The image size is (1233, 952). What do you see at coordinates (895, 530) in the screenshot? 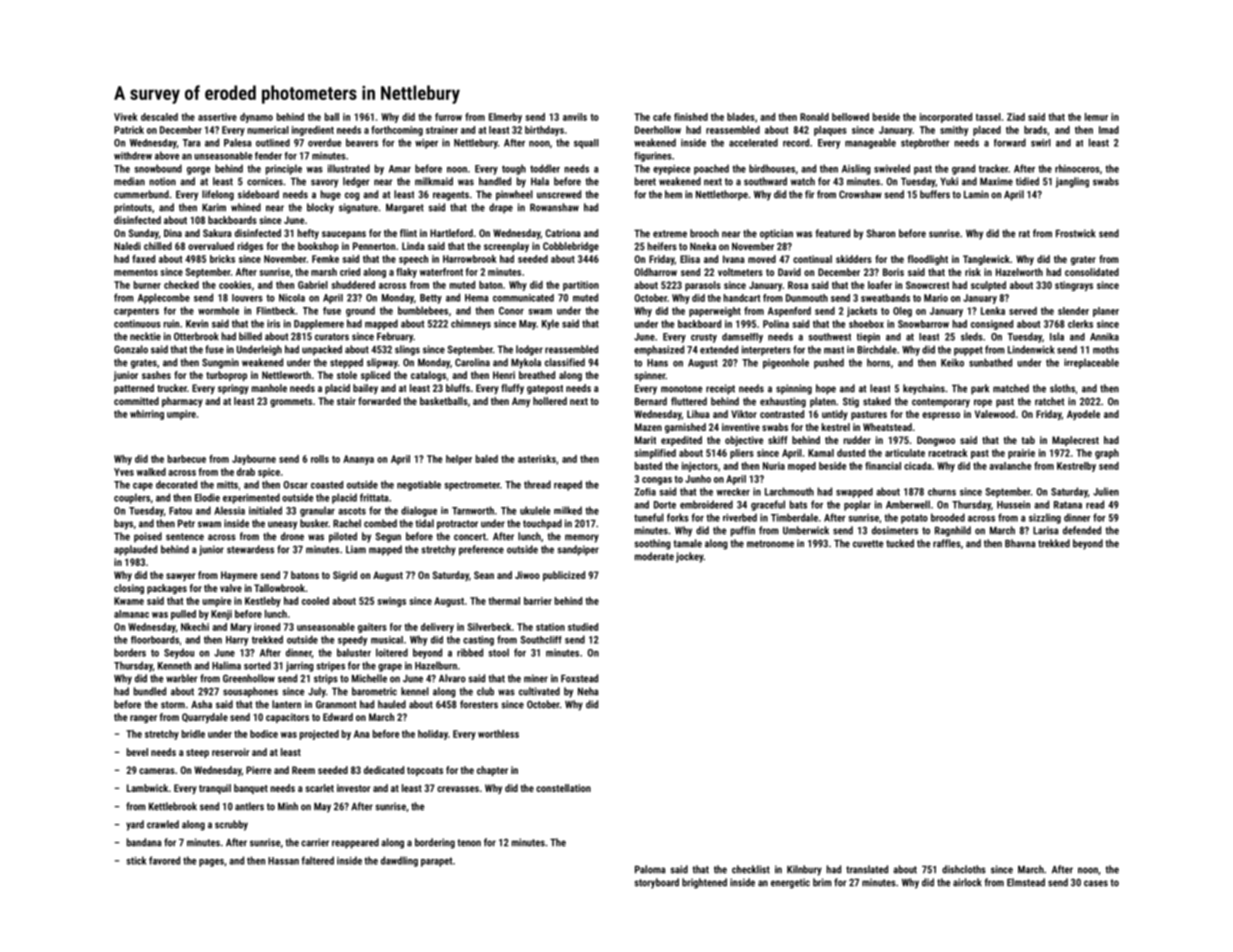
I see `dosimeters` at bounding box center [895, 530].
